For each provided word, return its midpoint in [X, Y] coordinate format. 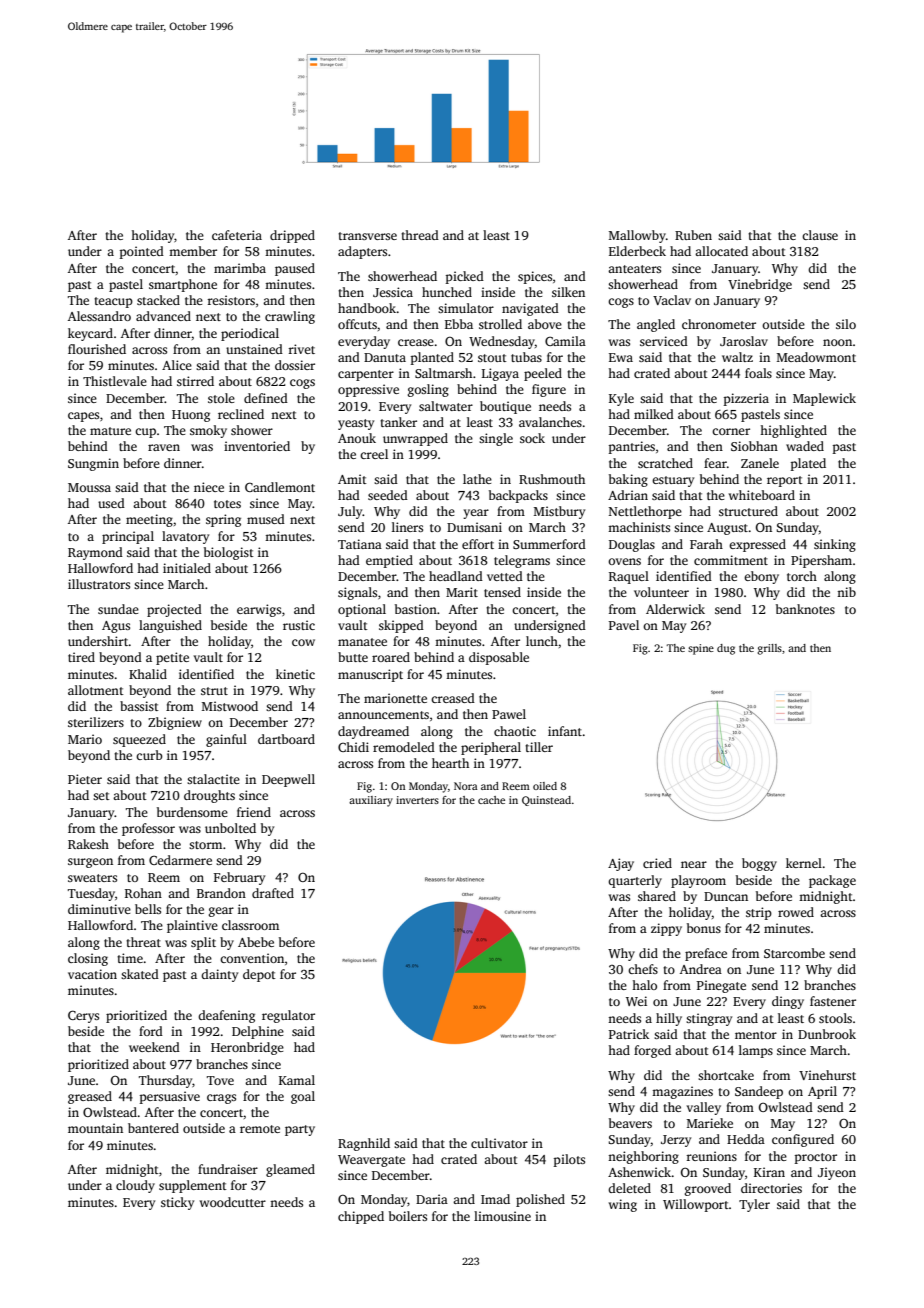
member [193, 251]
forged [652, 1051]
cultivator [499, 1143]
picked [465, 277]
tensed [502, 592]
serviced [664, 341]
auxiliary [371, 801]
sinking [835, 545]
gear [221, 912]
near [694, 864]
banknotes [805, 609]
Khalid [148, 674]
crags [221, 1099]
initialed [187, 568]
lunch [542, 641]
